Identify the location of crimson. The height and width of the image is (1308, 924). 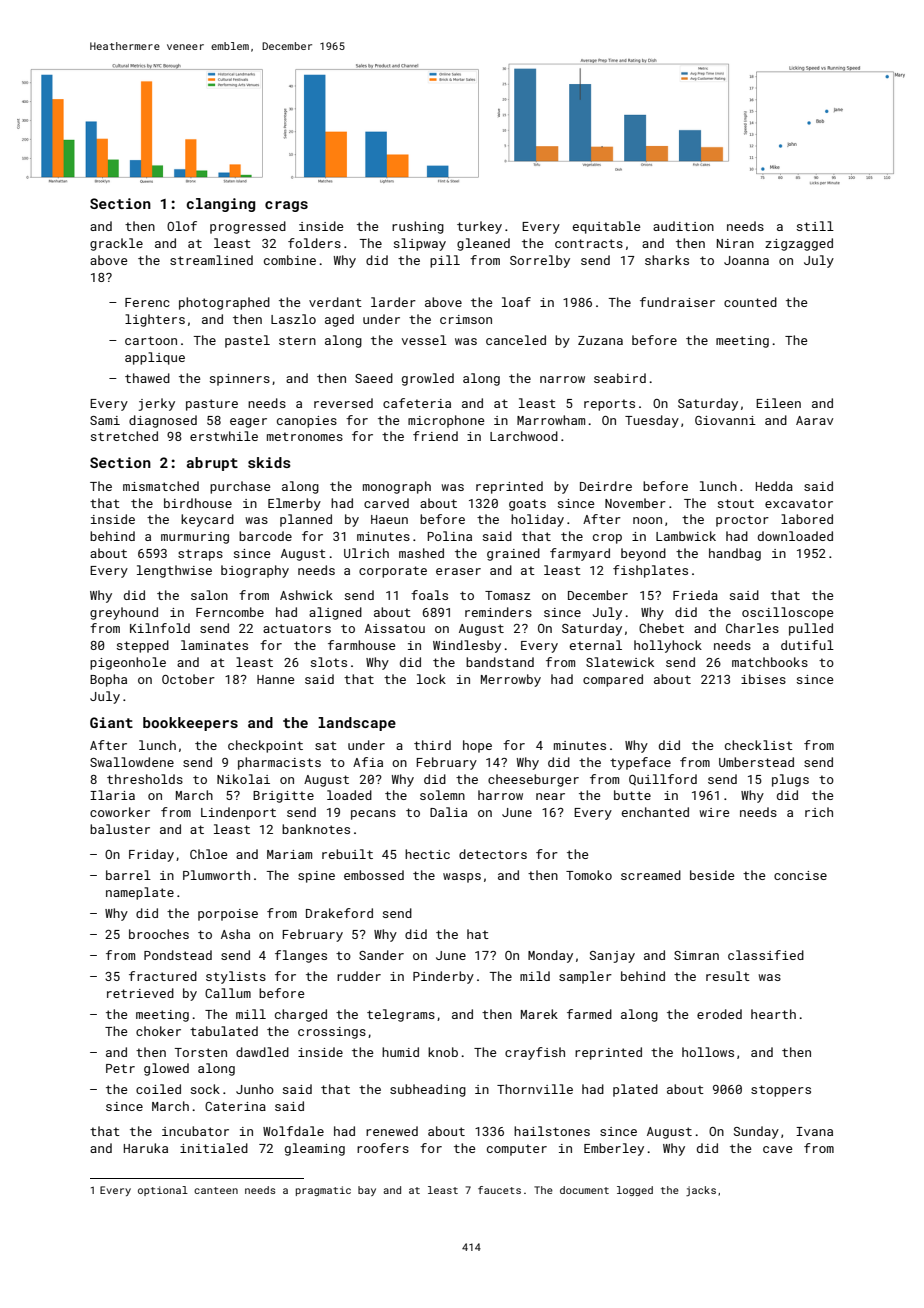
(466, 319).
